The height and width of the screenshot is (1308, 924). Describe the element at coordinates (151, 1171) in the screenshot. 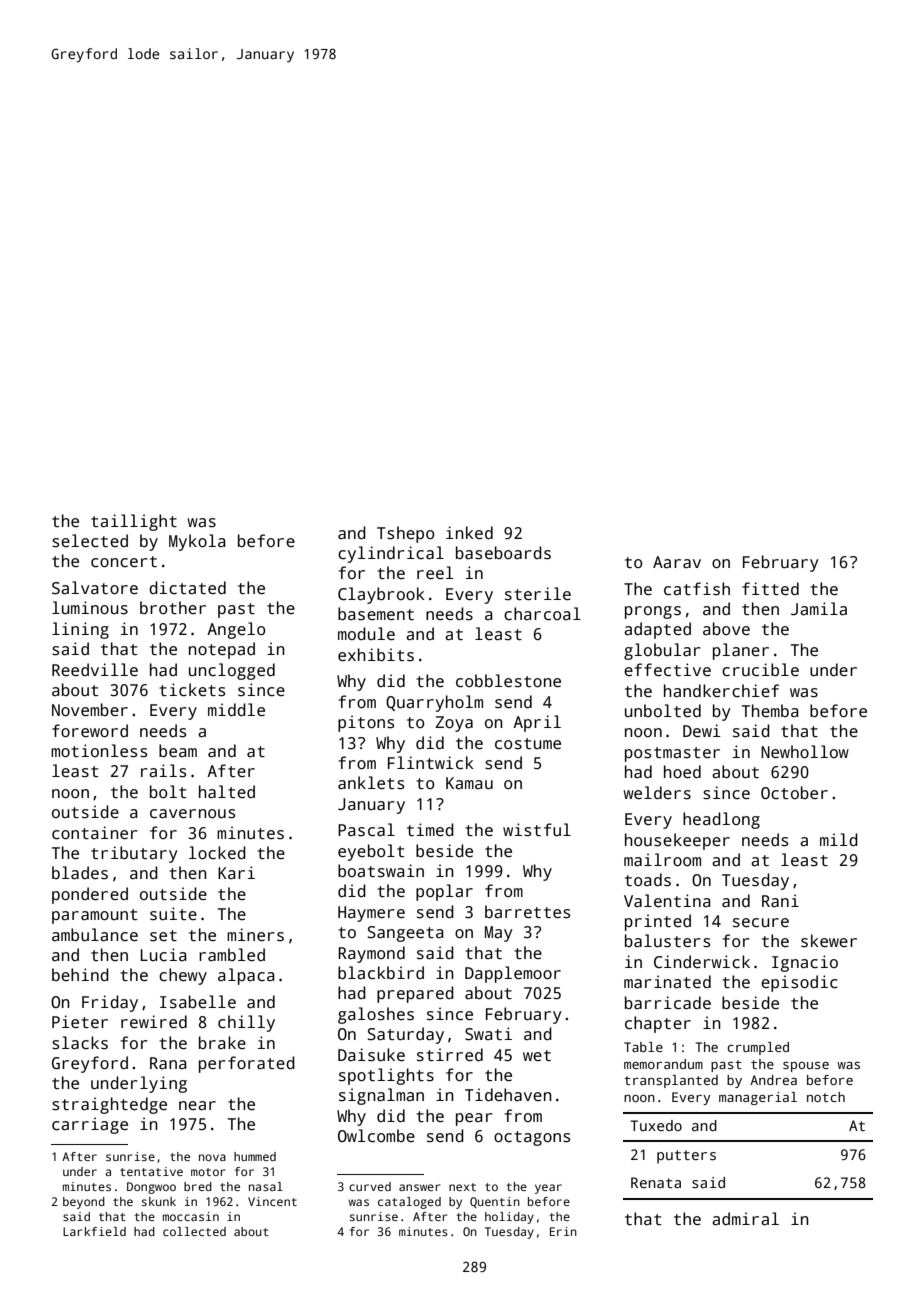

I see `tentative` at that location.
